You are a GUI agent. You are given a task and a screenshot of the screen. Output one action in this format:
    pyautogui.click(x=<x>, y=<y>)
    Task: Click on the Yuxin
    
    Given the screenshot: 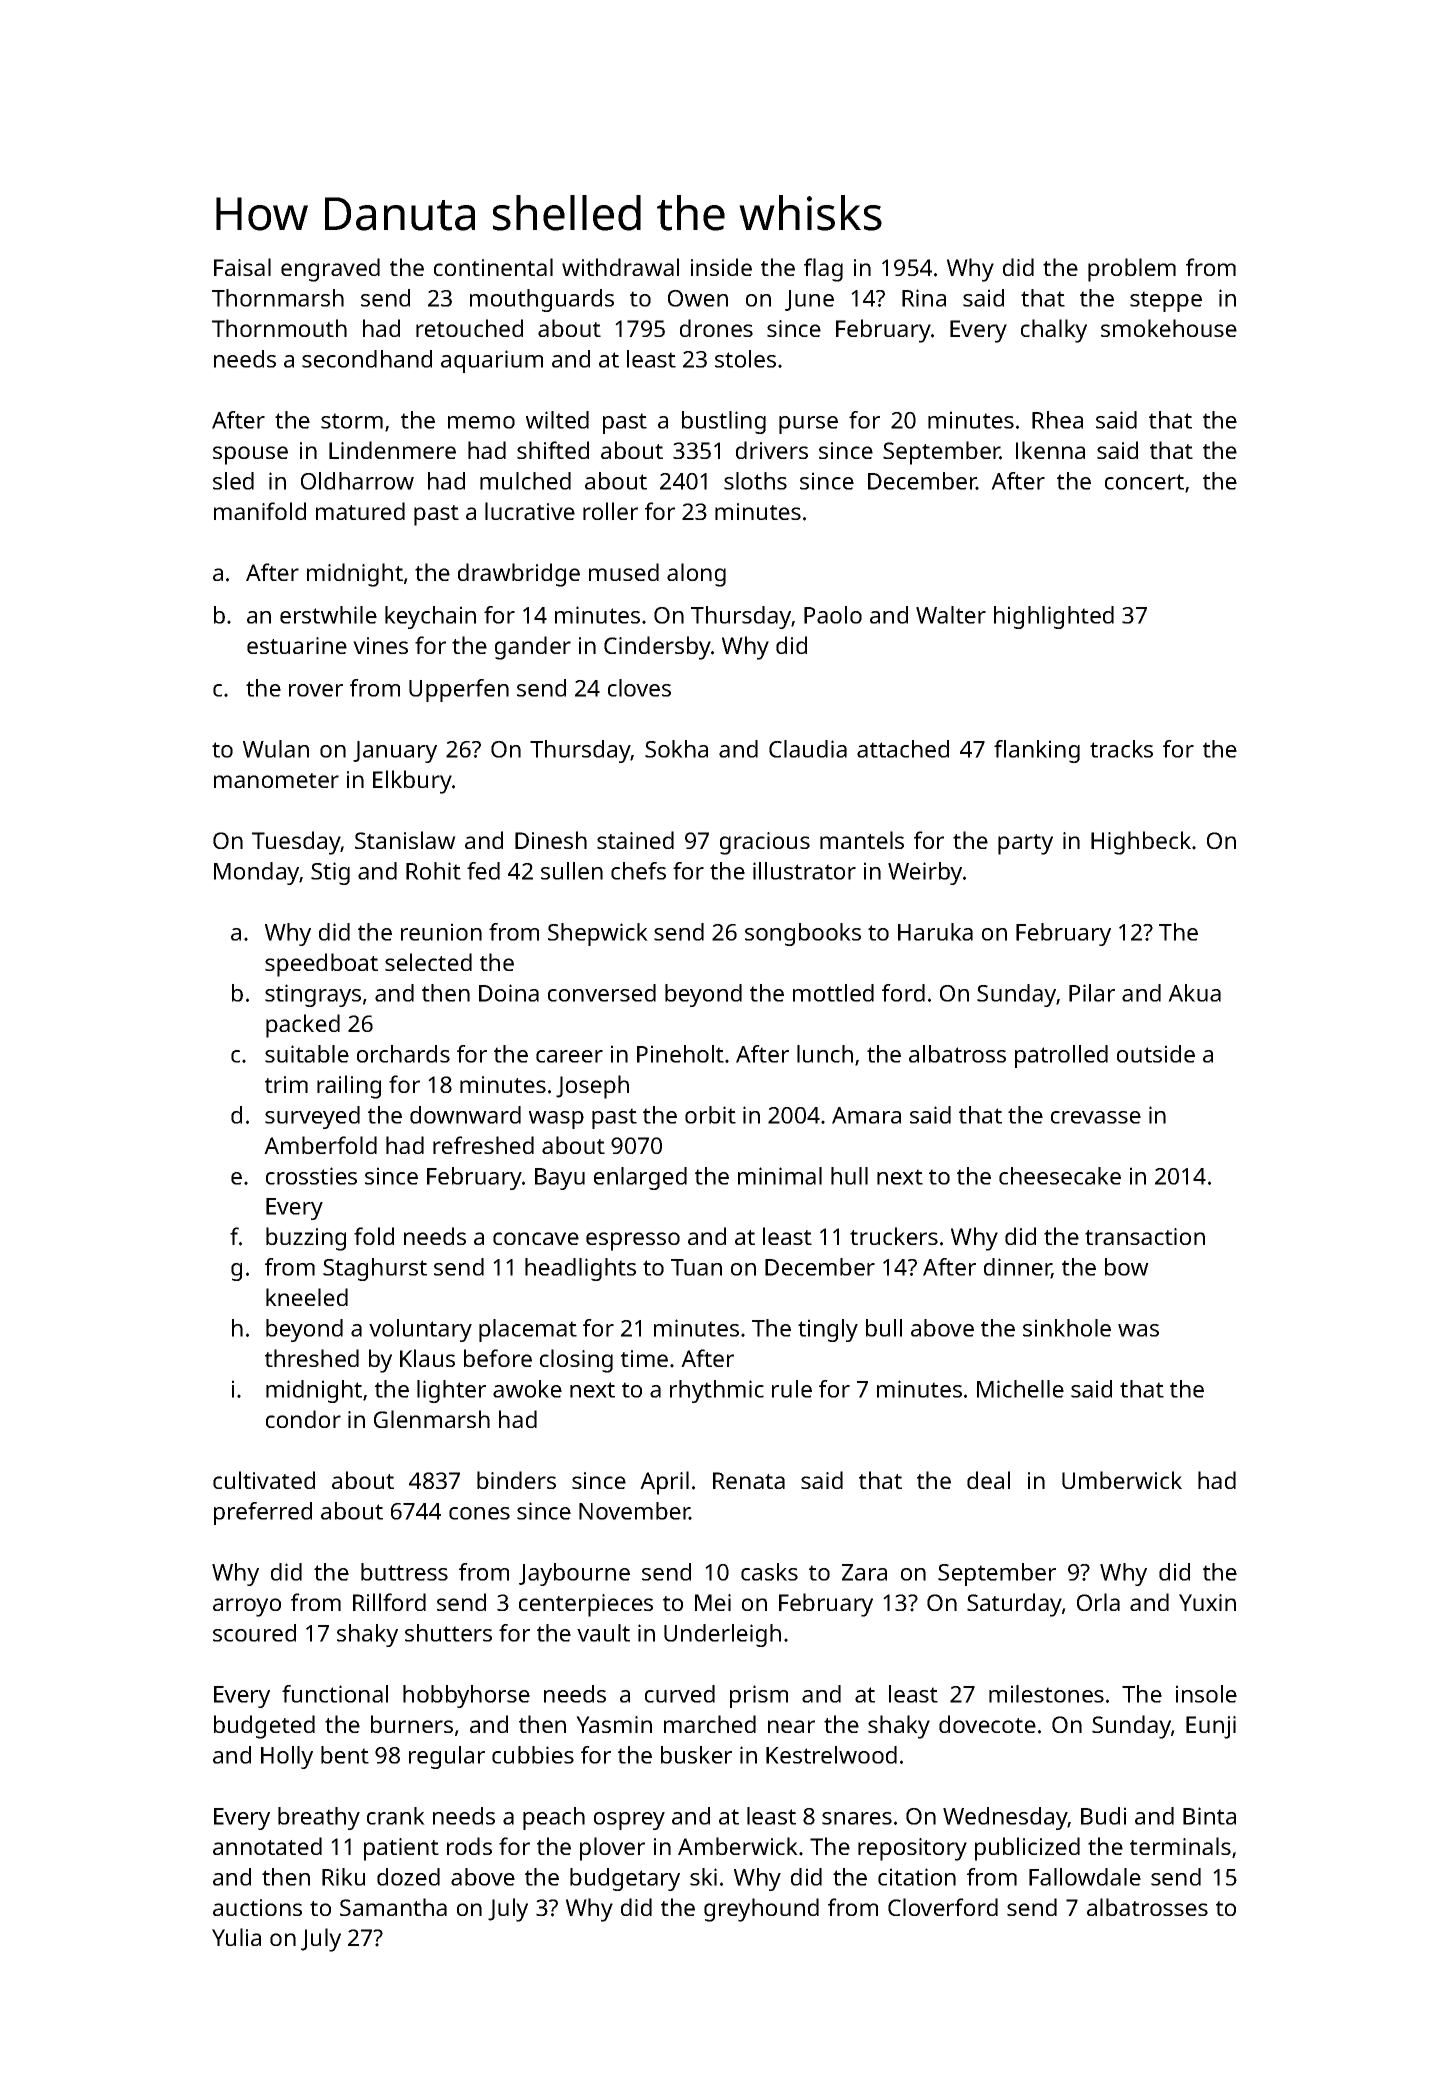 What is the action you would take?
    pyautogui.click(x=1207, y=1602)
